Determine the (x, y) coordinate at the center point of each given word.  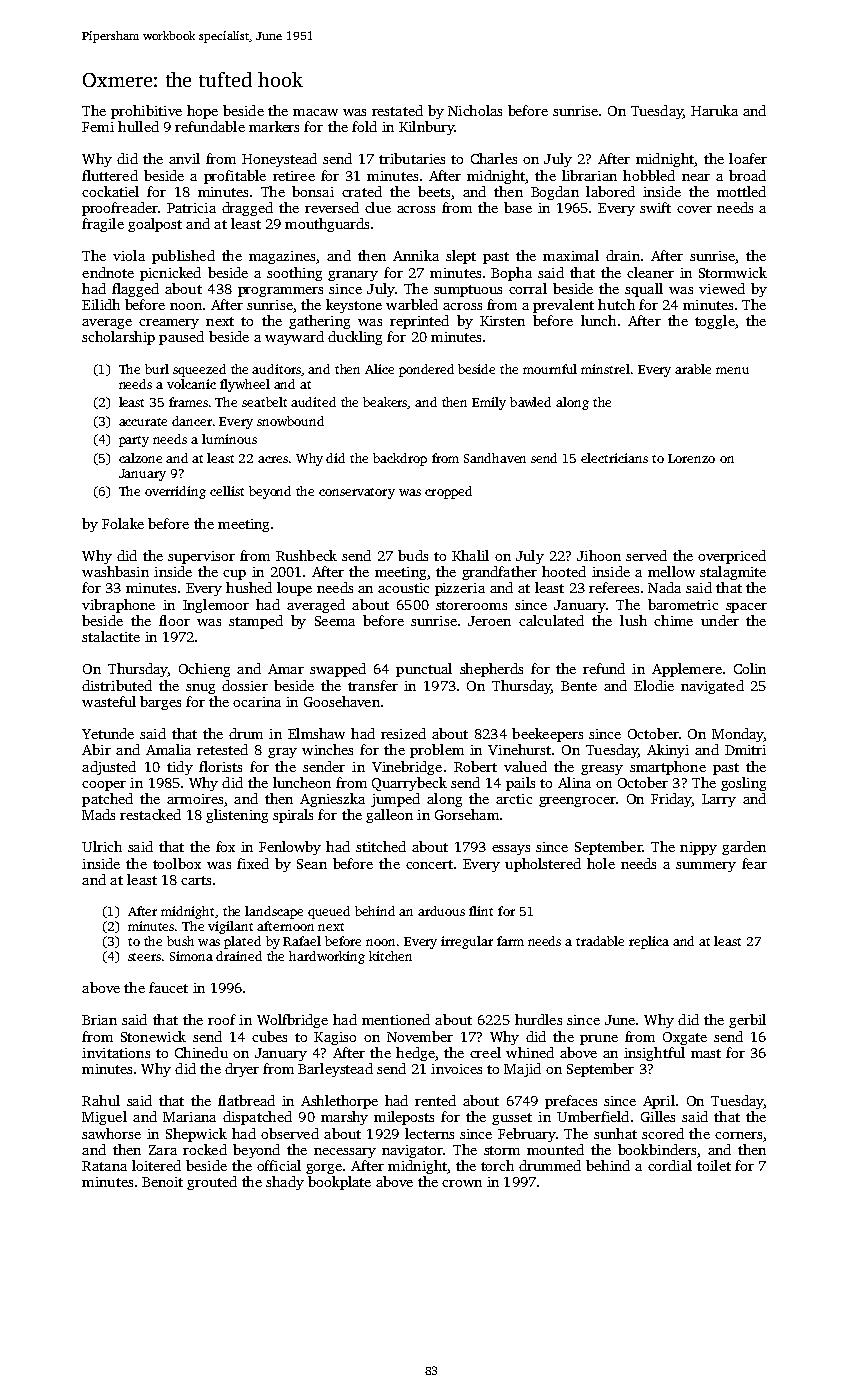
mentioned (396, 1019)
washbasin (115, 571)
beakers (385, 403)
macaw (315, 112)
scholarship (118, 338)
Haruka (714, 110)
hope (202, 112)
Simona (191, 956)
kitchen (390, 956)
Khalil (470, 555)
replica (649, 942)
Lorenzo (691, 458)
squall (644, 290)
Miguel (104, 1118)
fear (754, 863)
